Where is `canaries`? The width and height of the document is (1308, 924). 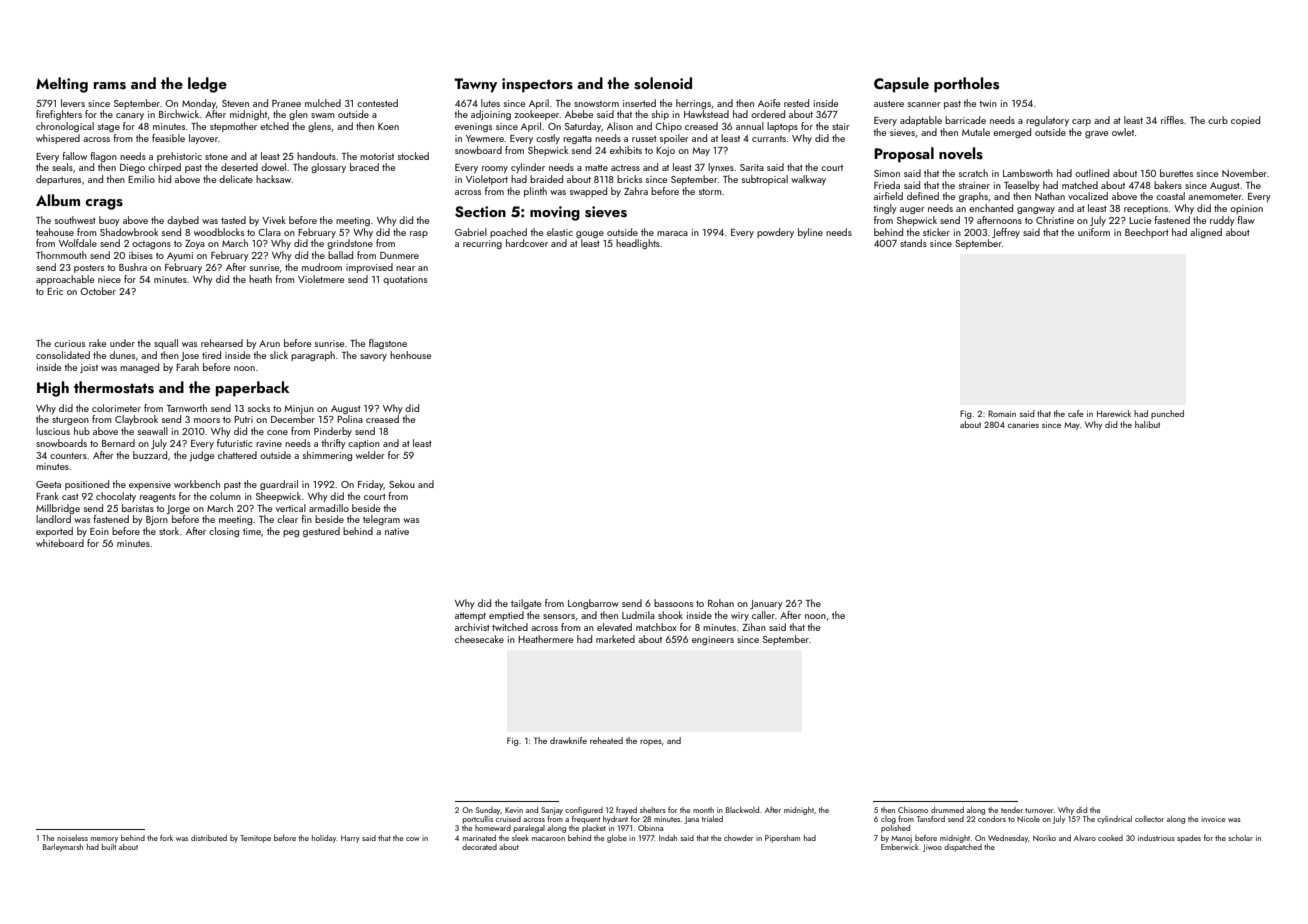 canaries is located at coordinates (1023, 425).
